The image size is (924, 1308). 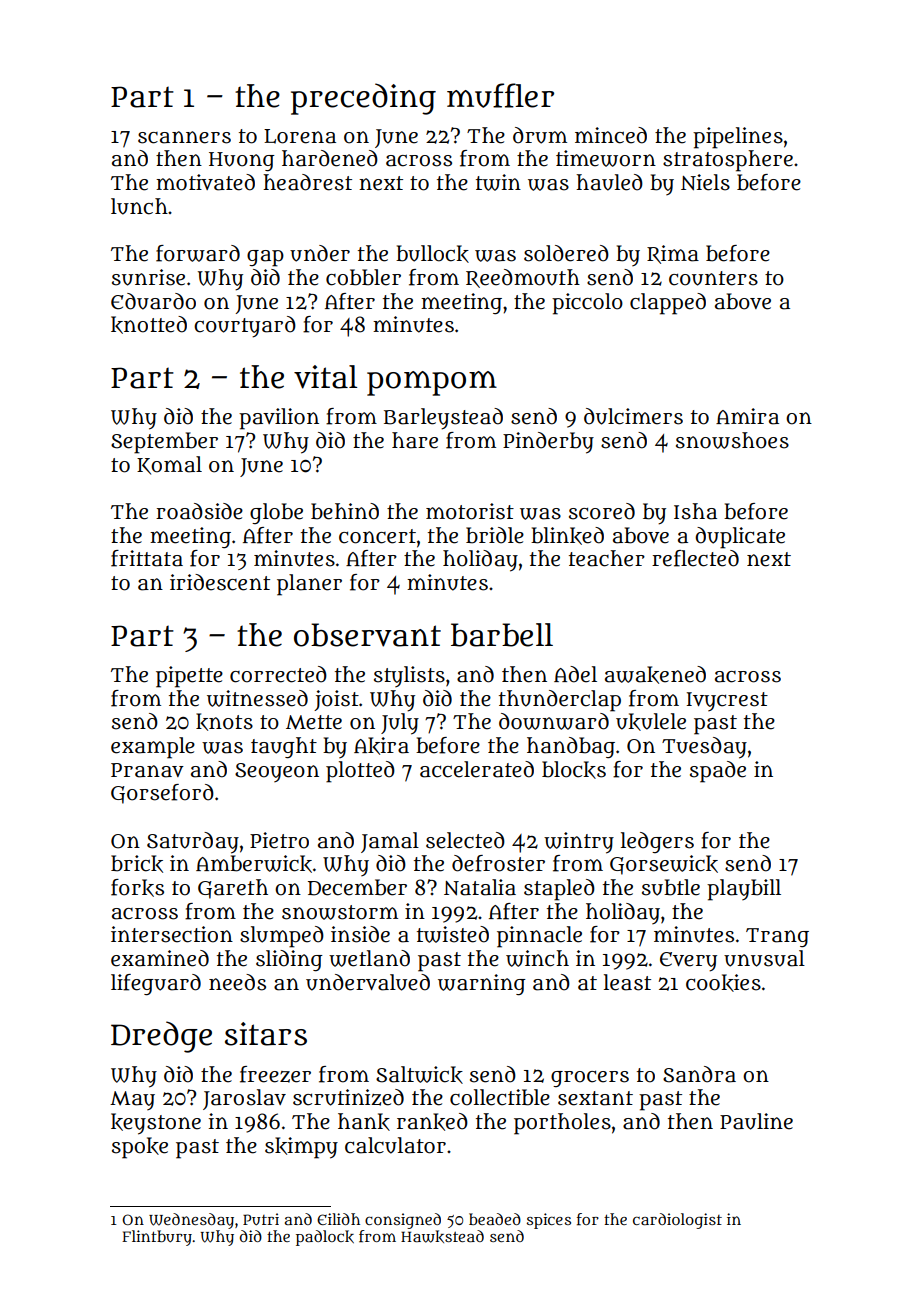 I want to click on piccolo, so click(x=587, y=304).
